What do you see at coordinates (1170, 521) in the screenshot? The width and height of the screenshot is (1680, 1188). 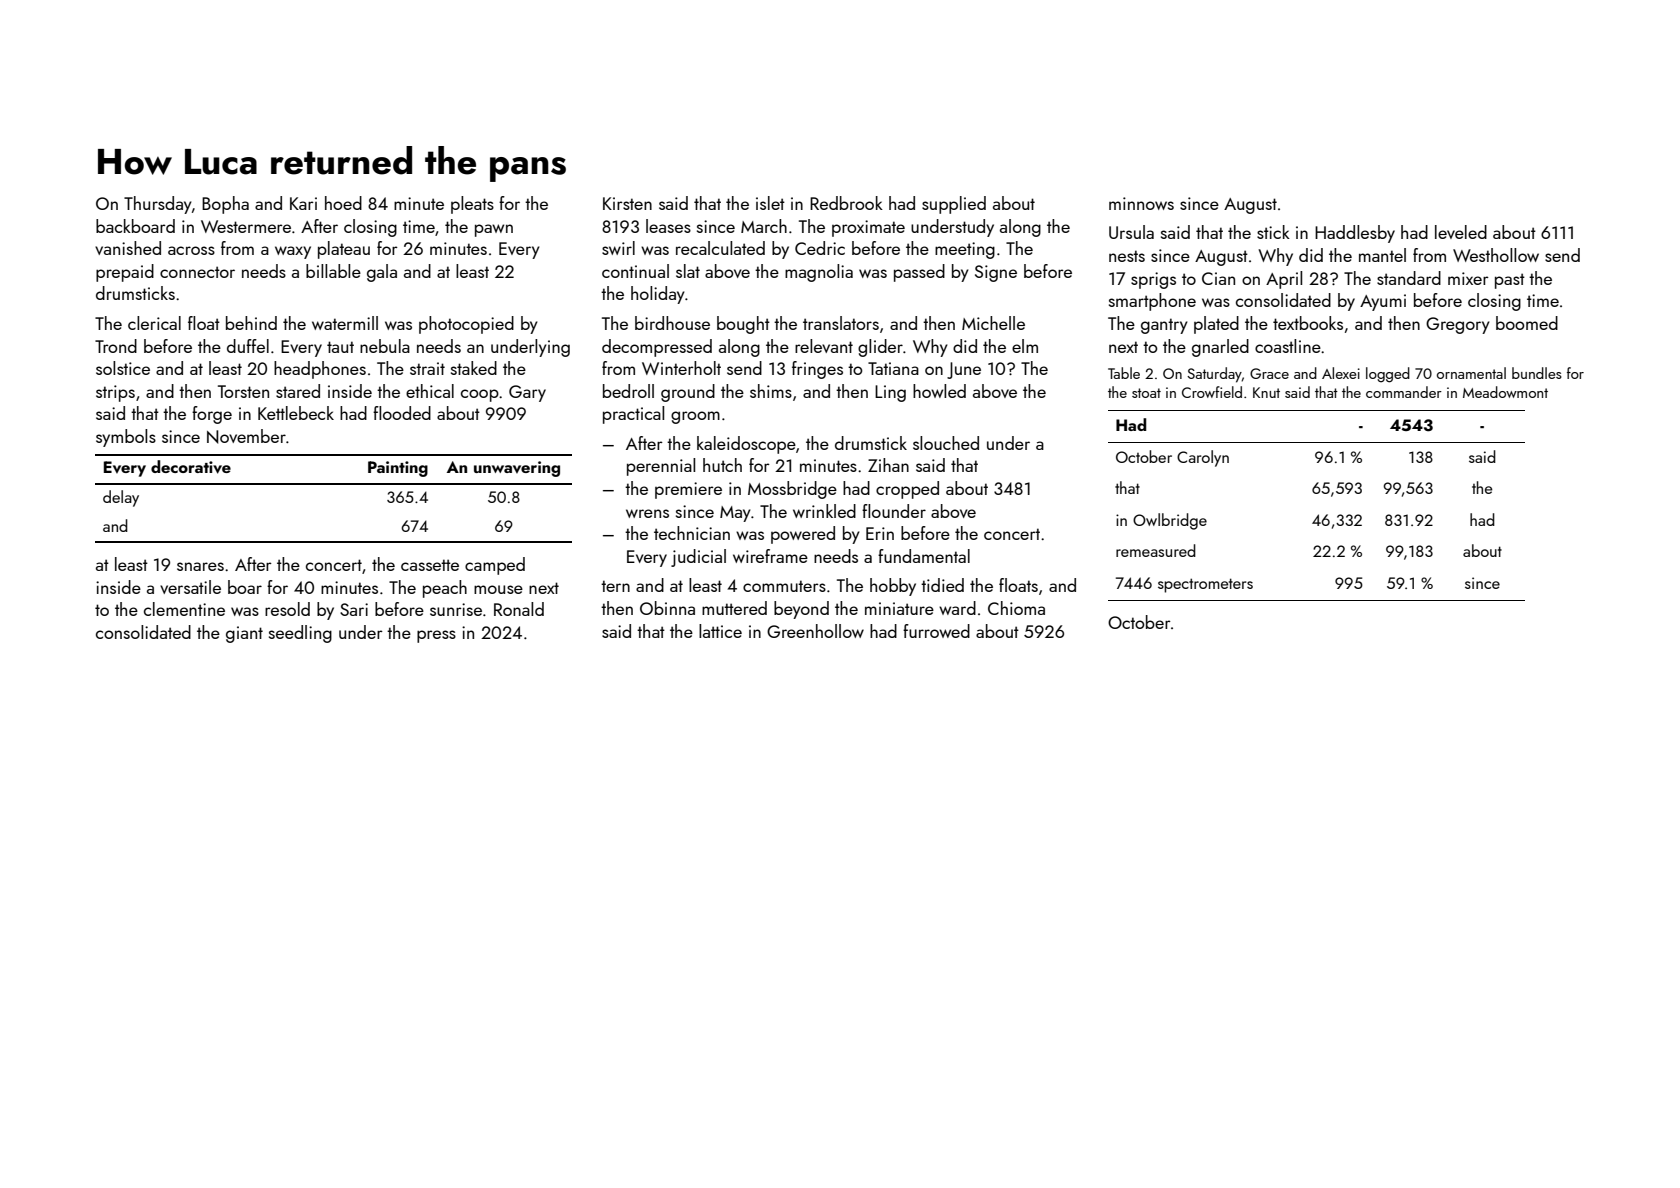 I see `Owlbridge` at bounding box center [1170, 521].
